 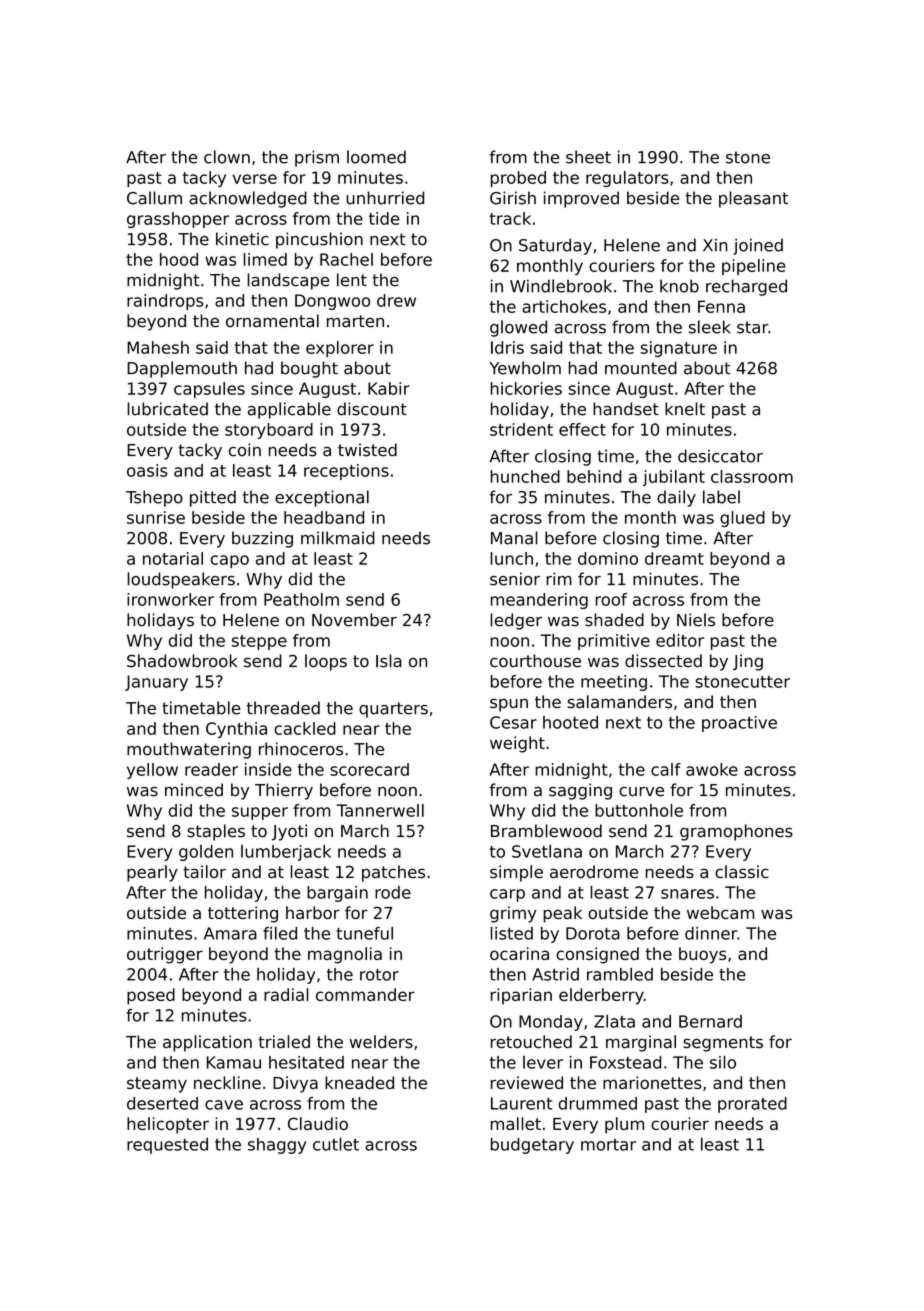 I want to click on Windlebrook, so click(x=561, y=286).
